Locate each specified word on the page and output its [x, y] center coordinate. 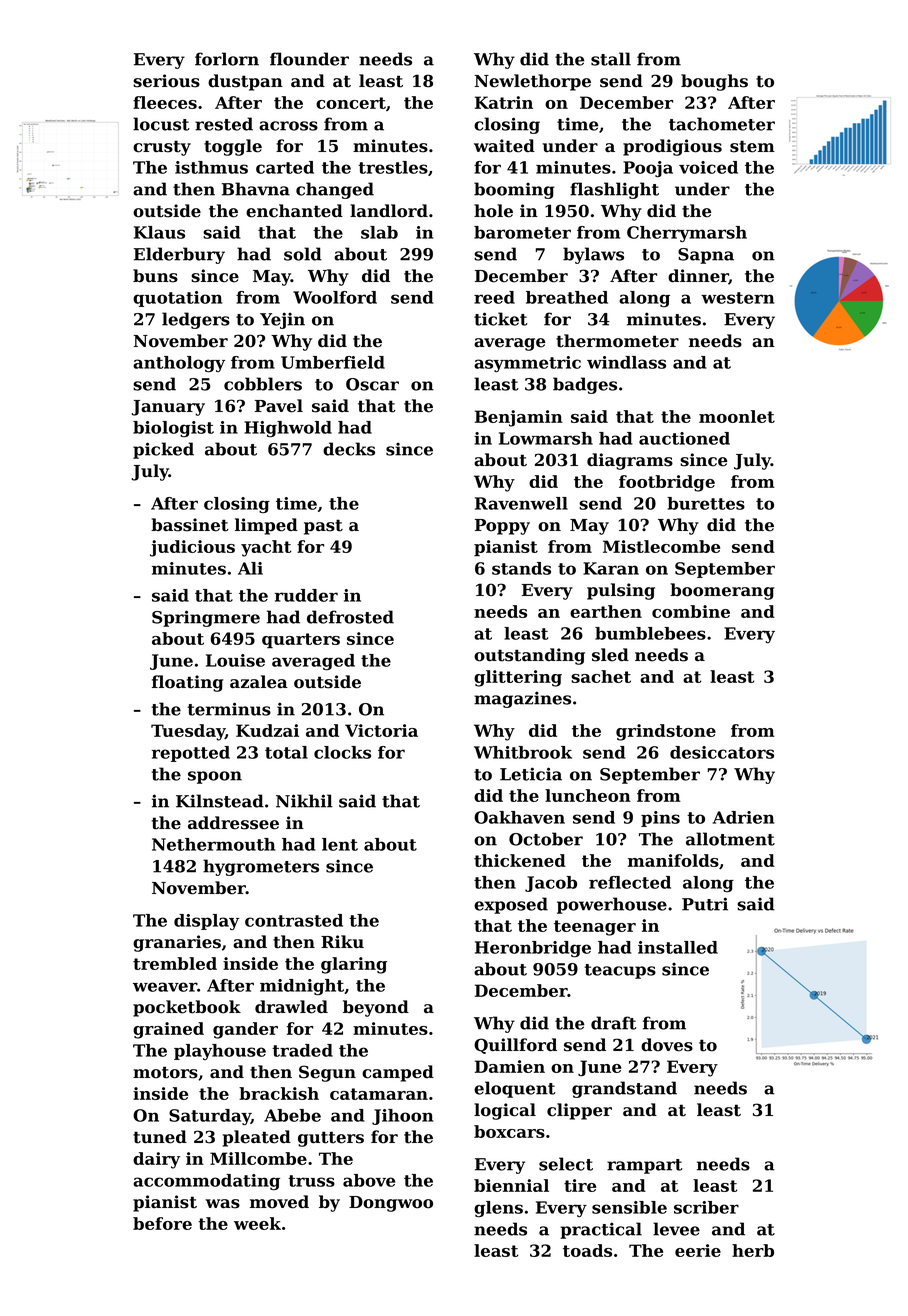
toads [587, 1250]
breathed [567, 297]
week [257, 1223]
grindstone [666, 732]
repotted [191, 754]
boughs [714, 82]
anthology [179, 364]
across [288, 126]
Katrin [504, 102]
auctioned [684, 438]
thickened [520, 860]
